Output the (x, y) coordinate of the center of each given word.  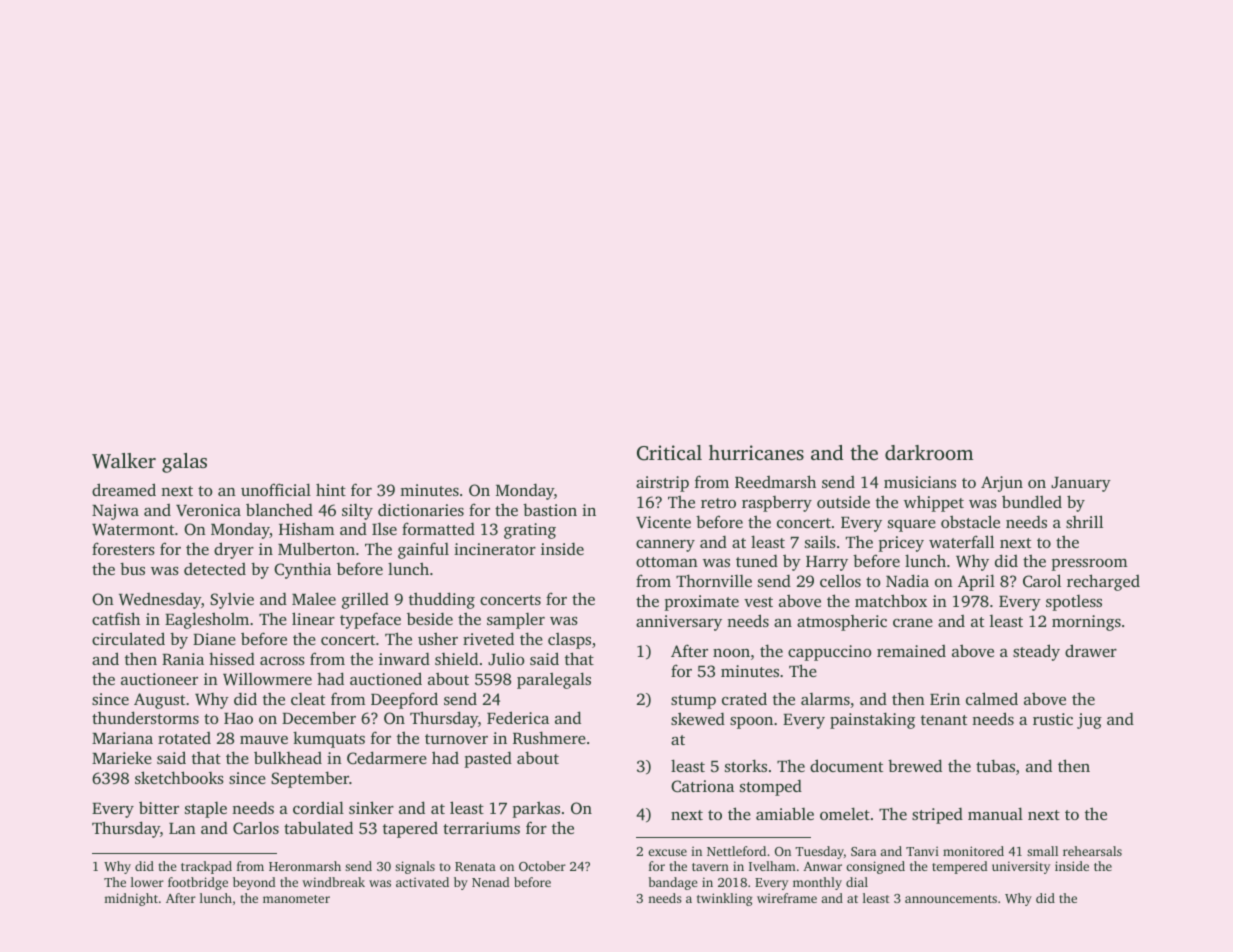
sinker (371, 807)
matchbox (891, 600)
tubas (995, 765)
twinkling (725, 899)
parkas (536, 809)
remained (911, 651)
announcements (951, 899)
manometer (296, 899)
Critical (669, 453)
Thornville (714, 580)
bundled (1032, 501)
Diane (214, 639)
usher (438, 638)
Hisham (306, 528)
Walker (124, 461)
